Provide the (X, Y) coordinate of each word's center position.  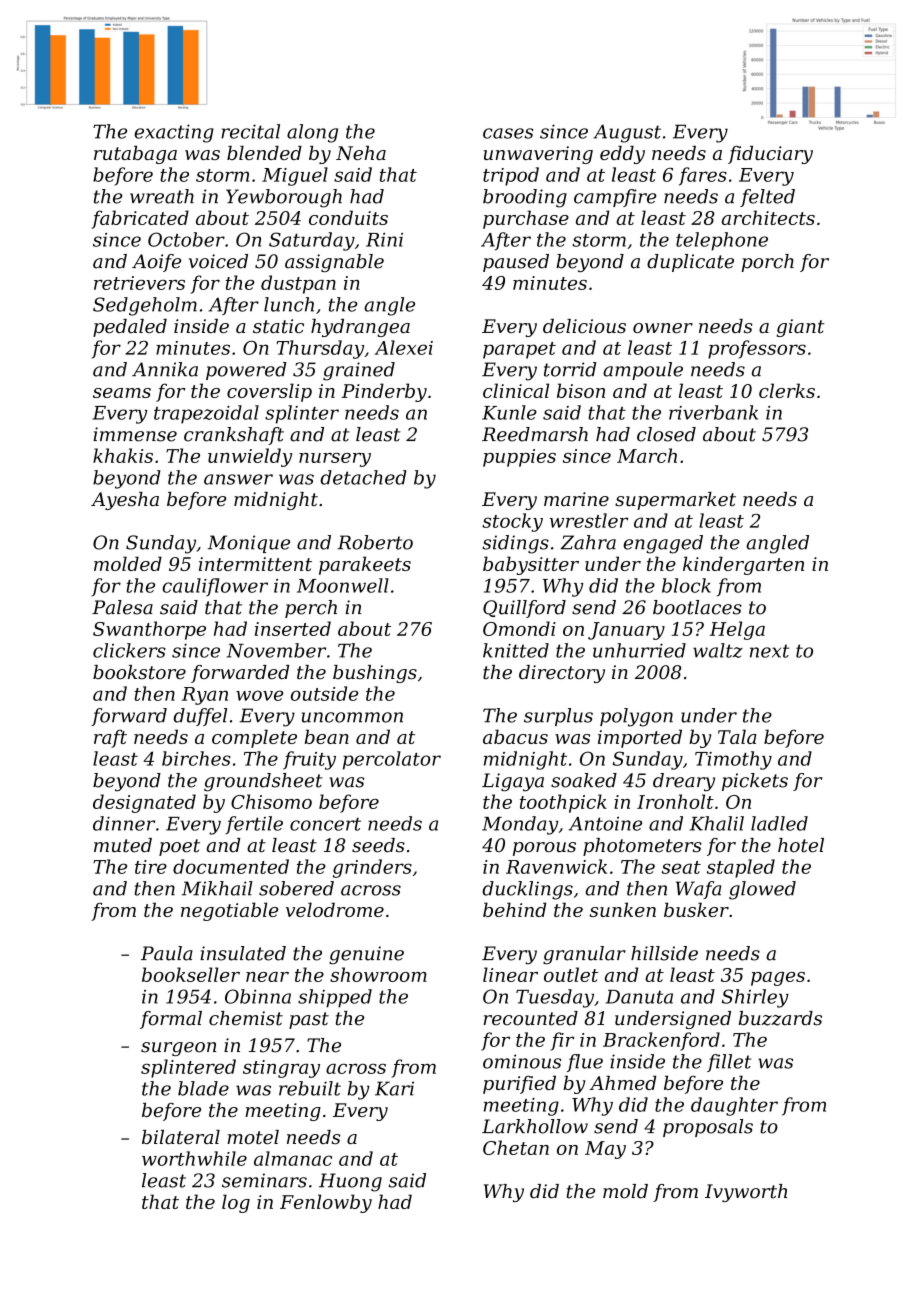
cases (508, 133)
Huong (350, 1182)
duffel (200, 717)
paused (516, 263)
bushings (375, 674)
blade (203, 1088)
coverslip (269, 392)
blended (264, 153)
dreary (684, 782)
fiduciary (770, 155)
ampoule (643, 371)
